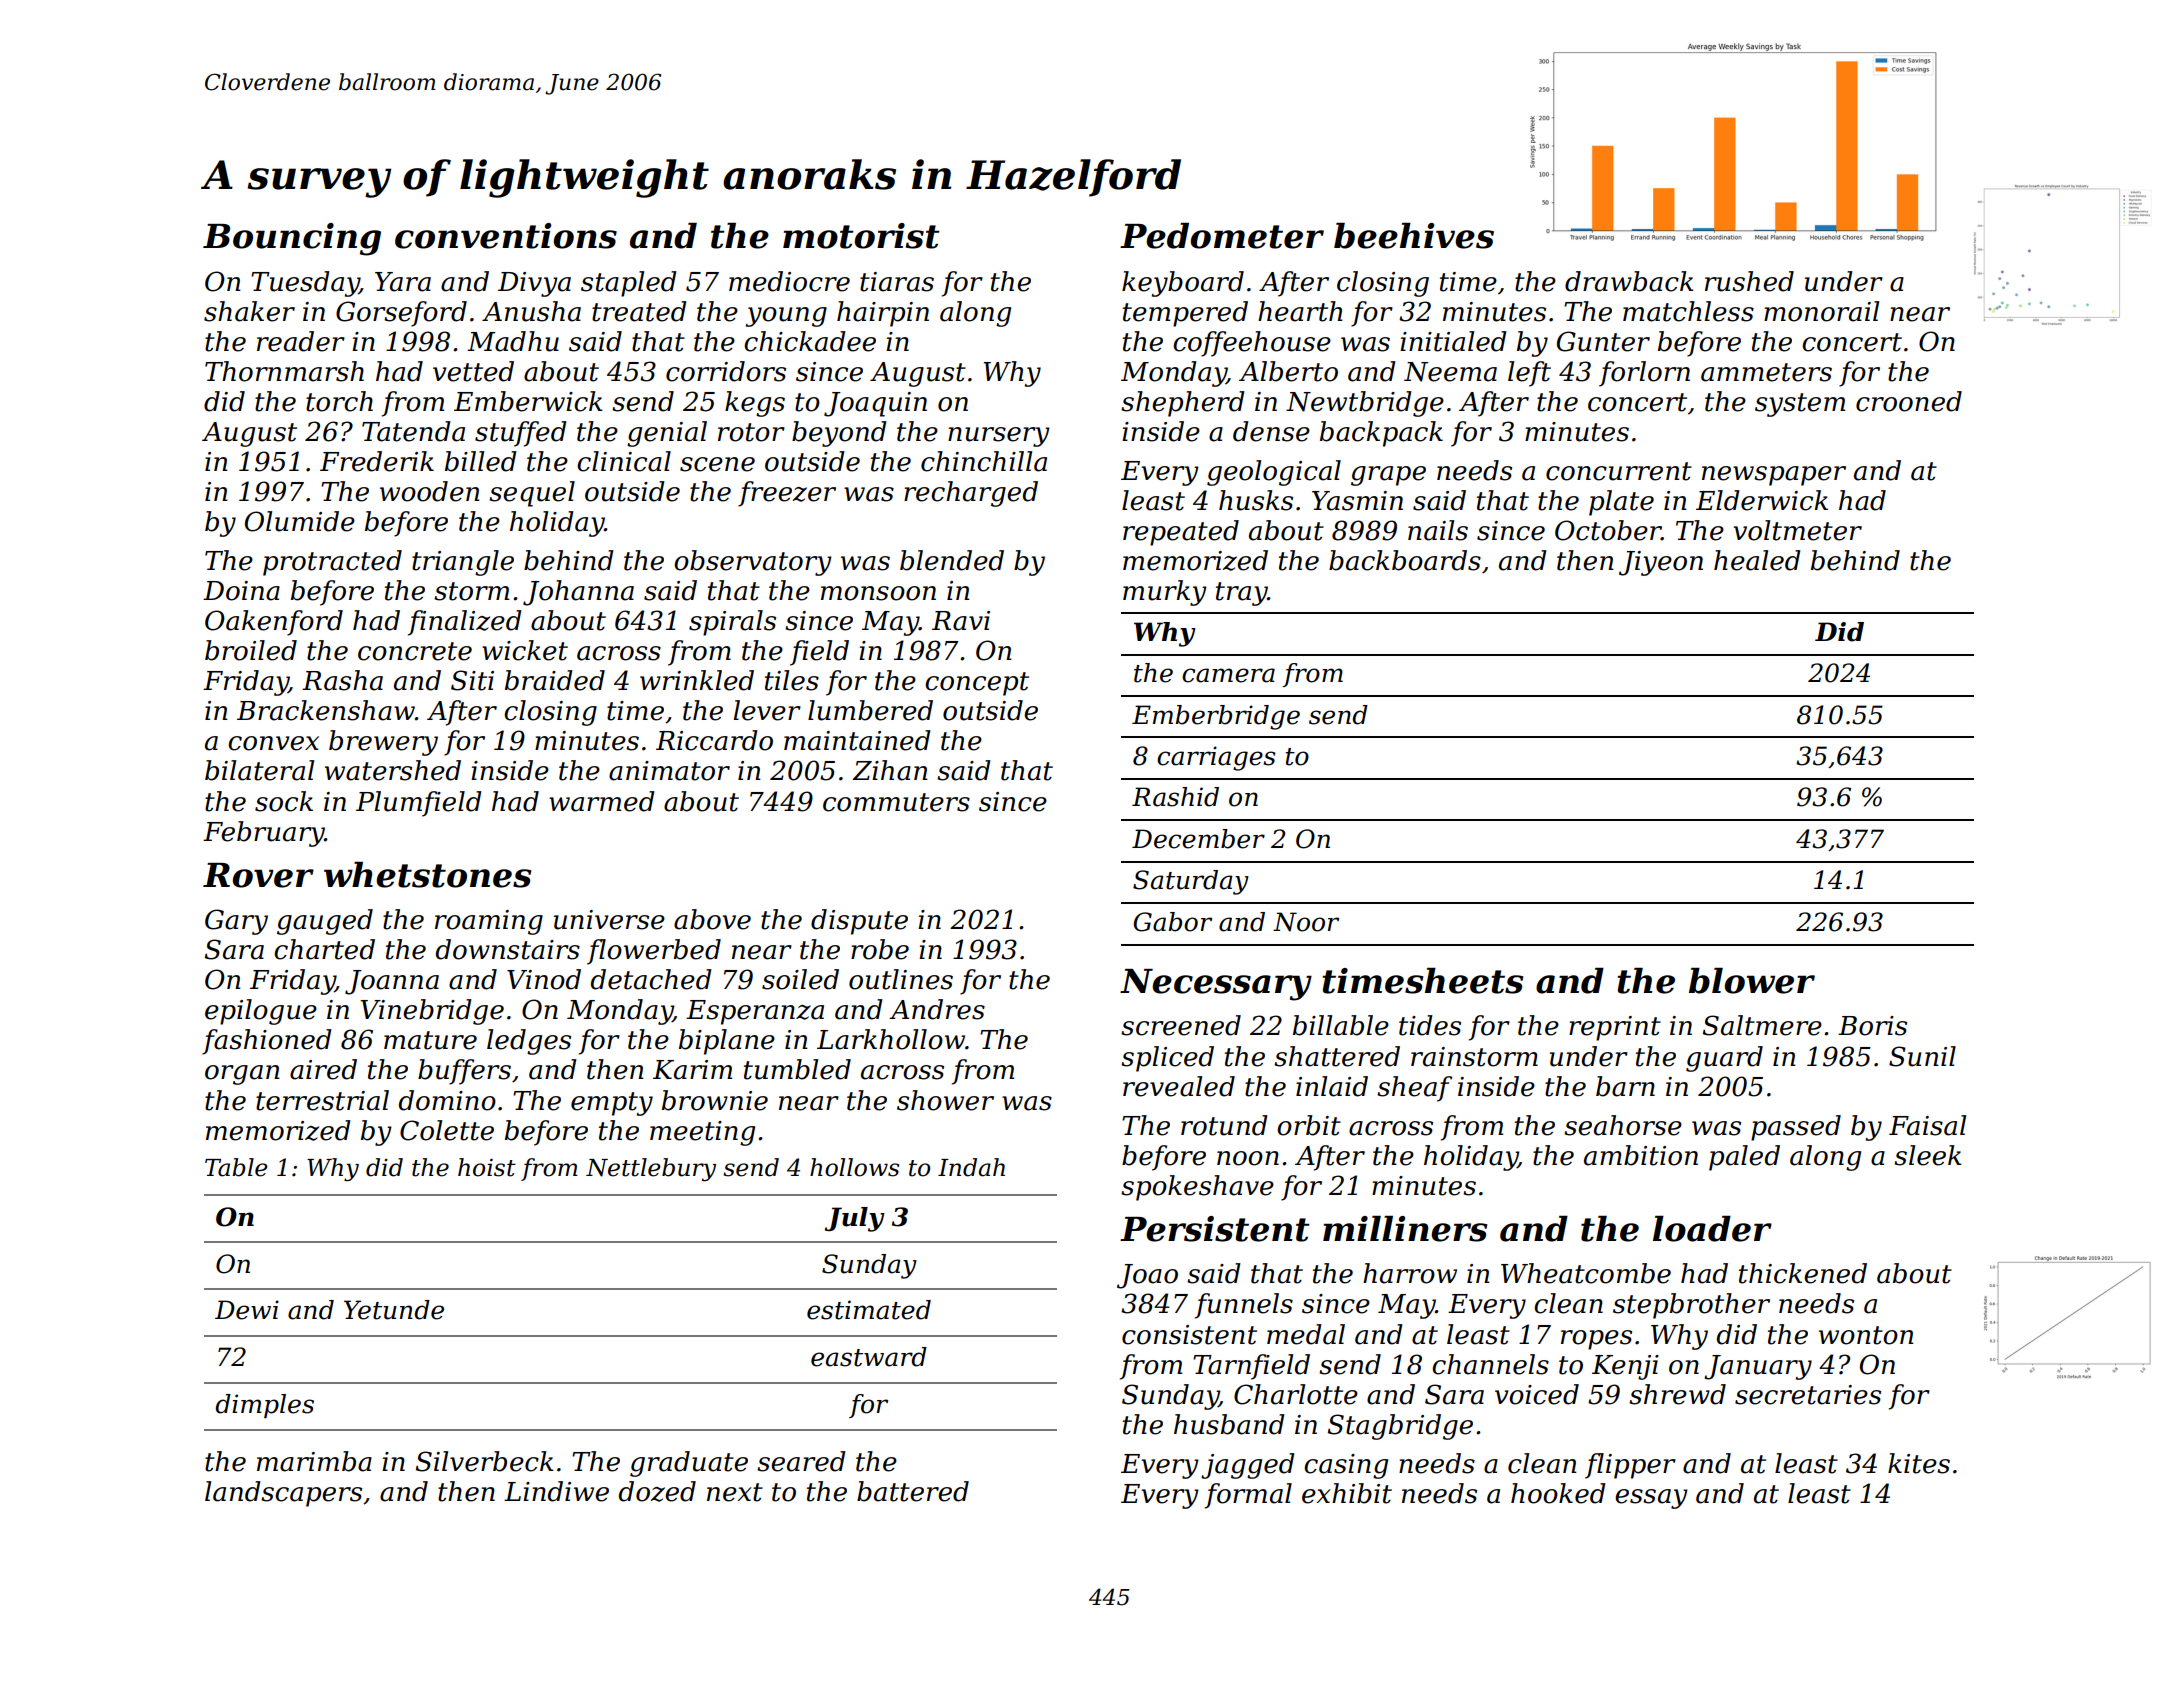  I want to click on motorist, so click(861, 236).
